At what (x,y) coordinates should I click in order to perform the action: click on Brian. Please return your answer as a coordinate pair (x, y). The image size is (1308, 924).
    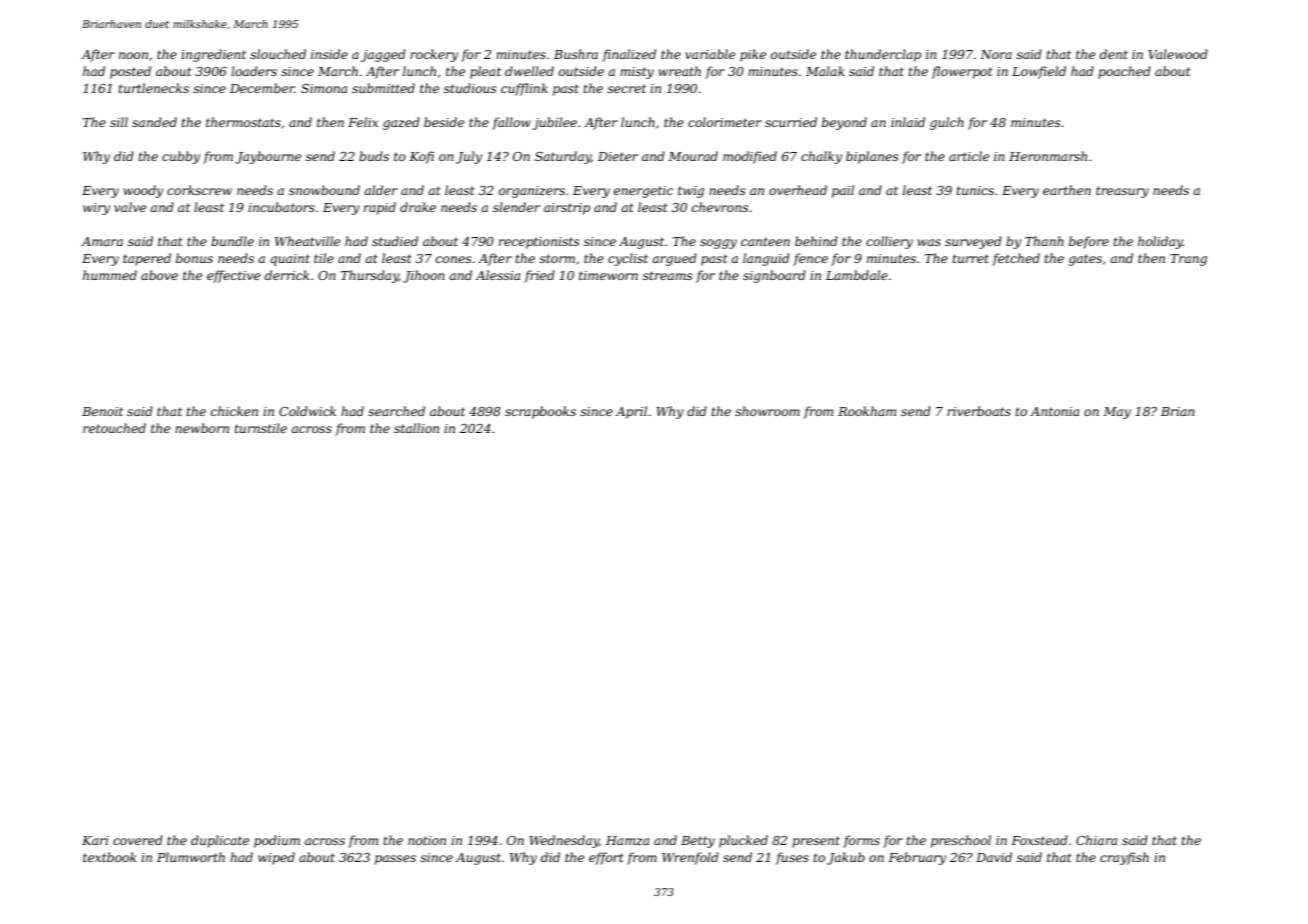
    Looking at the image, I should click on (1178, 411).
